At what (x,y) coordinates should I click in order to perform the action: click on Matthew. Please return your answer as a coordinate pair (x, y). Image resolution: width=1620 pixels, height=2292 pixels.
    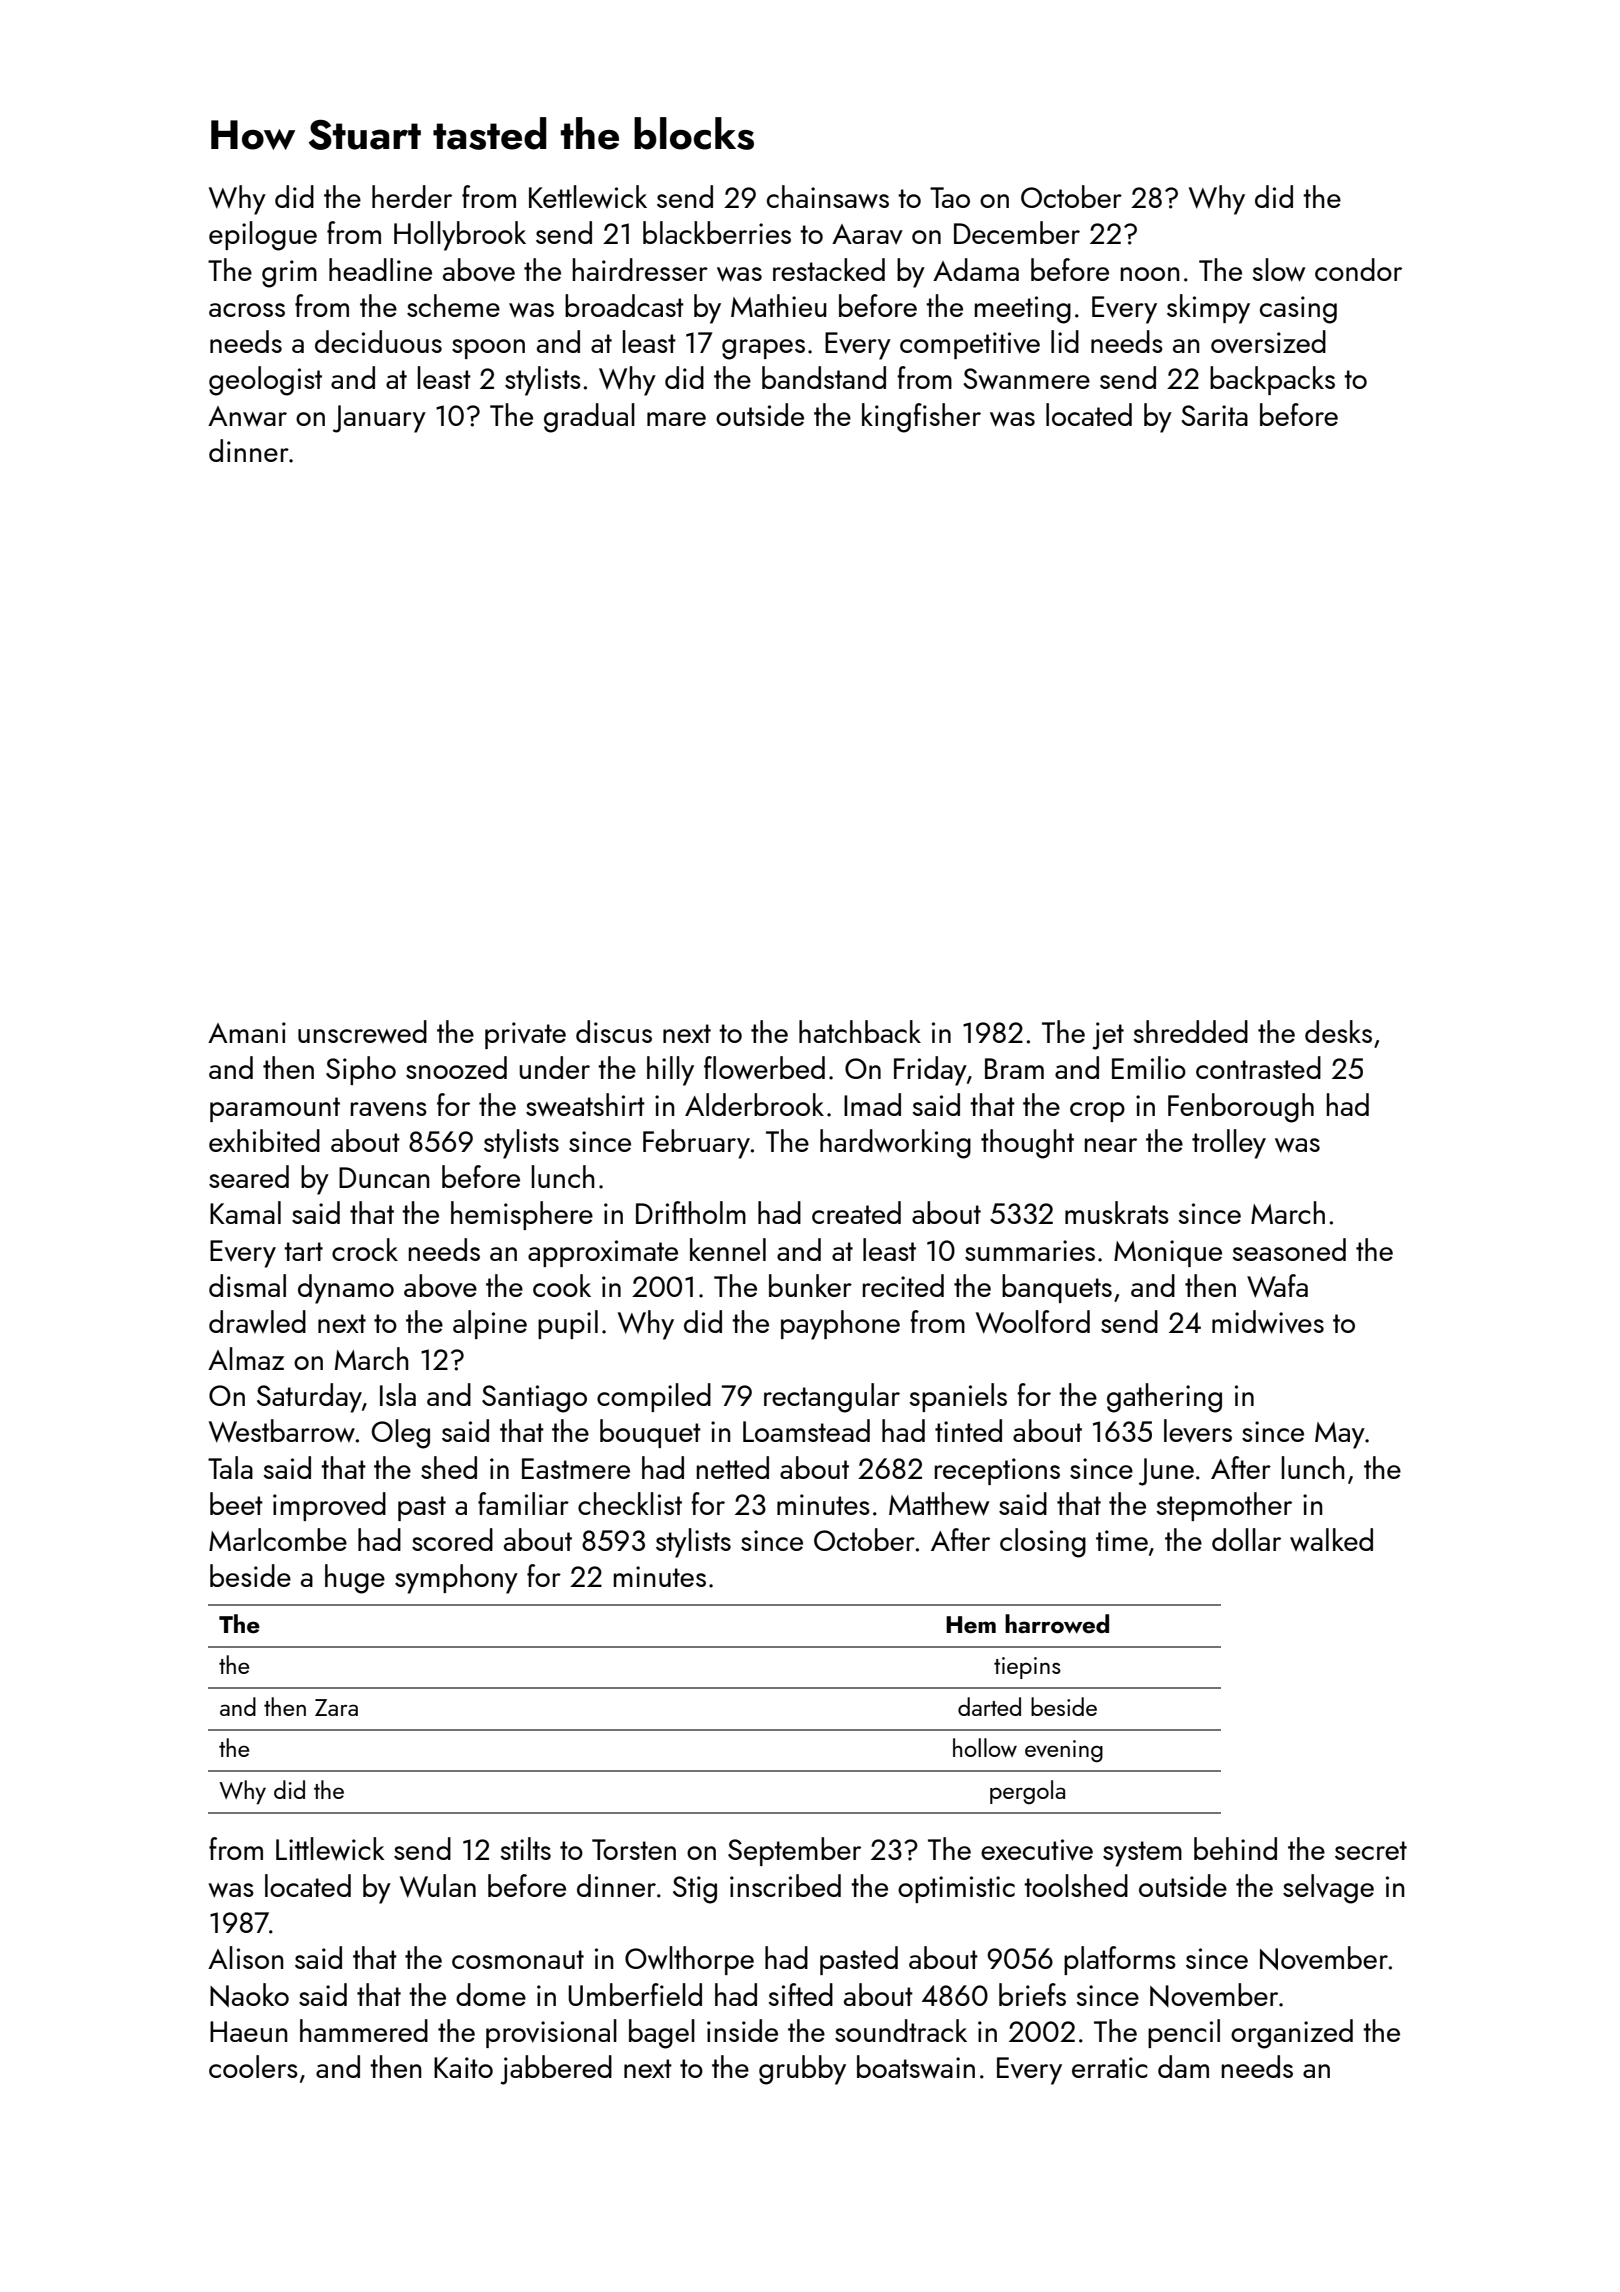
    Looking at the image, I should click on (939, 1504).
